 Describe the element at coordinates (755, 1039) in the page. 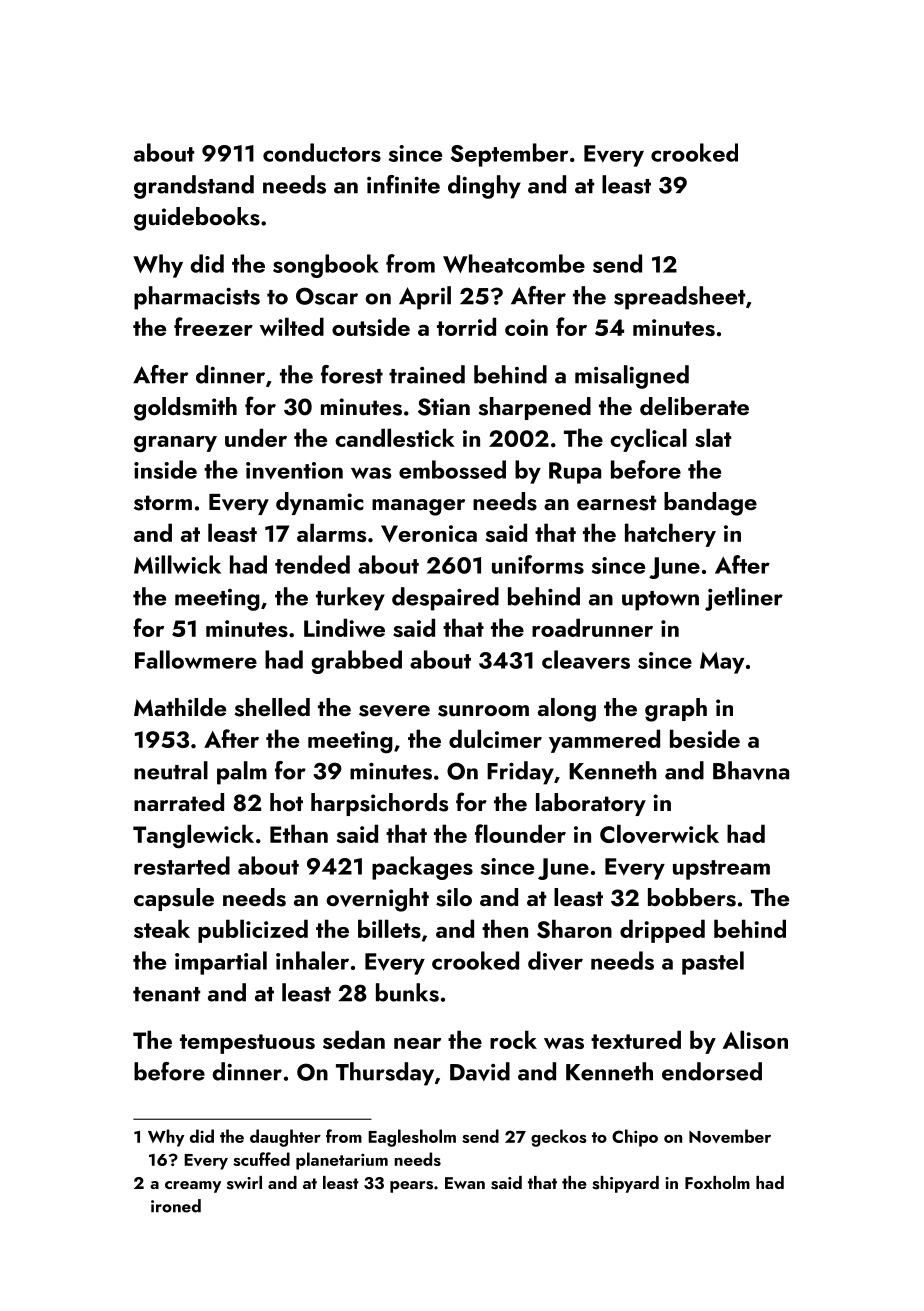

I see `Alison` at that location.
